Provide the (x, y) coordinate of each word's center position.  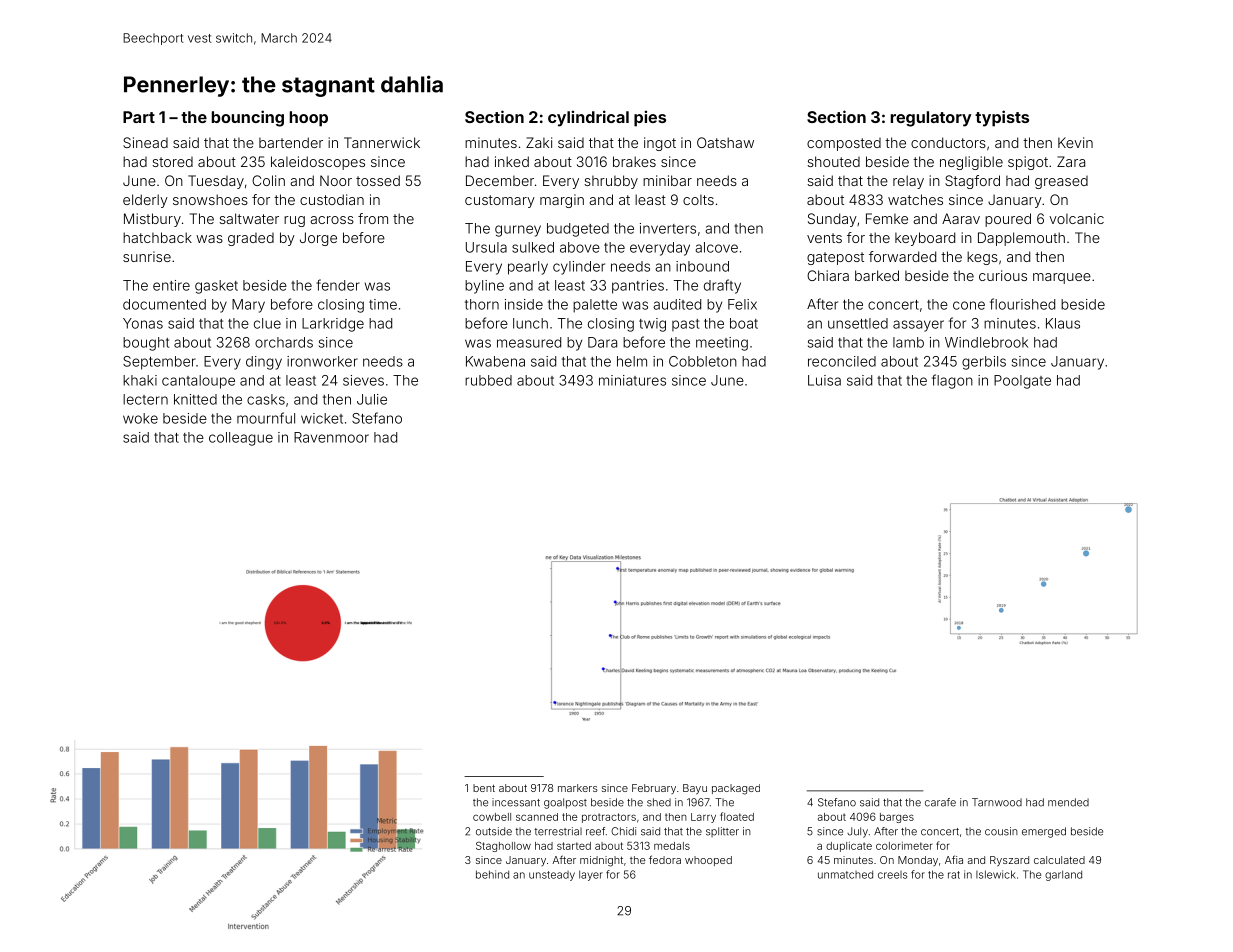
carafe (940, 802)
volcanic (1076, 218)
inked (512, 161)
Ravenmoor (331, 437)
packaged (736, 789)
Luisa (824, 380)
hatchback (157, 237)
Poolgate (1022, 382)
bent (484, 788)
